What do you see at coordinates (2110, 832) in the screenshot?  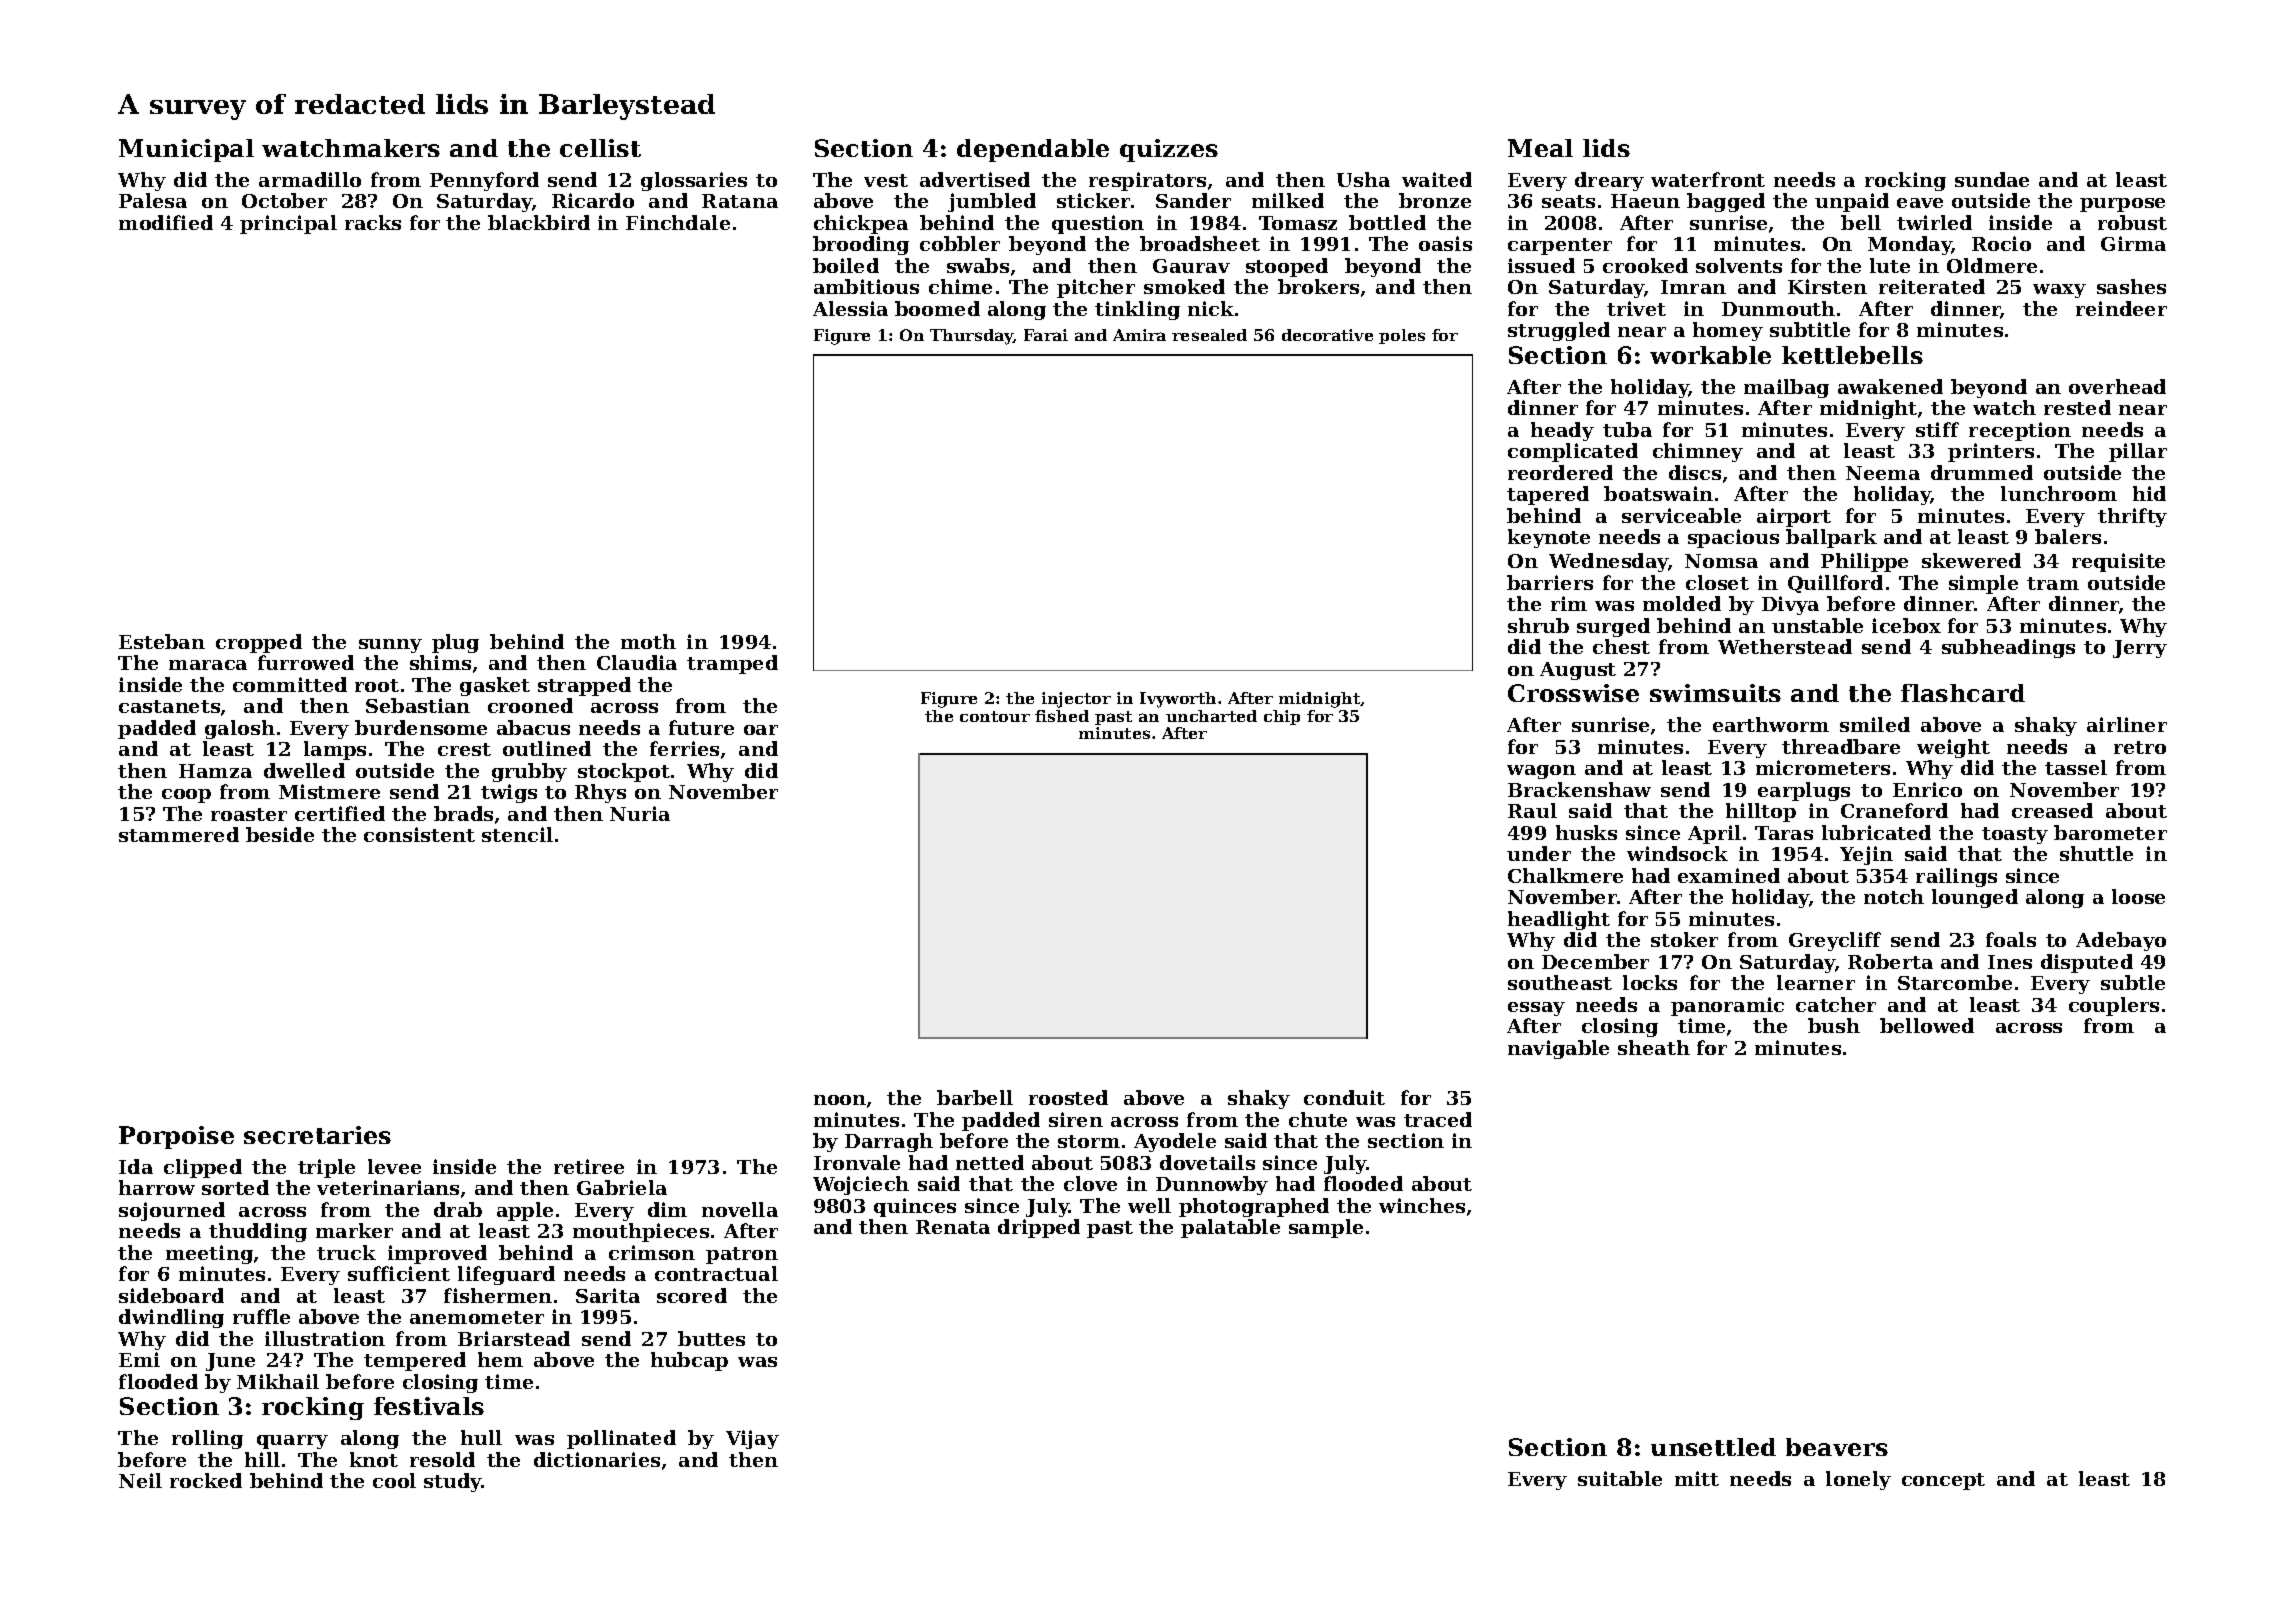 I see `barometer` at bounding box center [2110, 832].
